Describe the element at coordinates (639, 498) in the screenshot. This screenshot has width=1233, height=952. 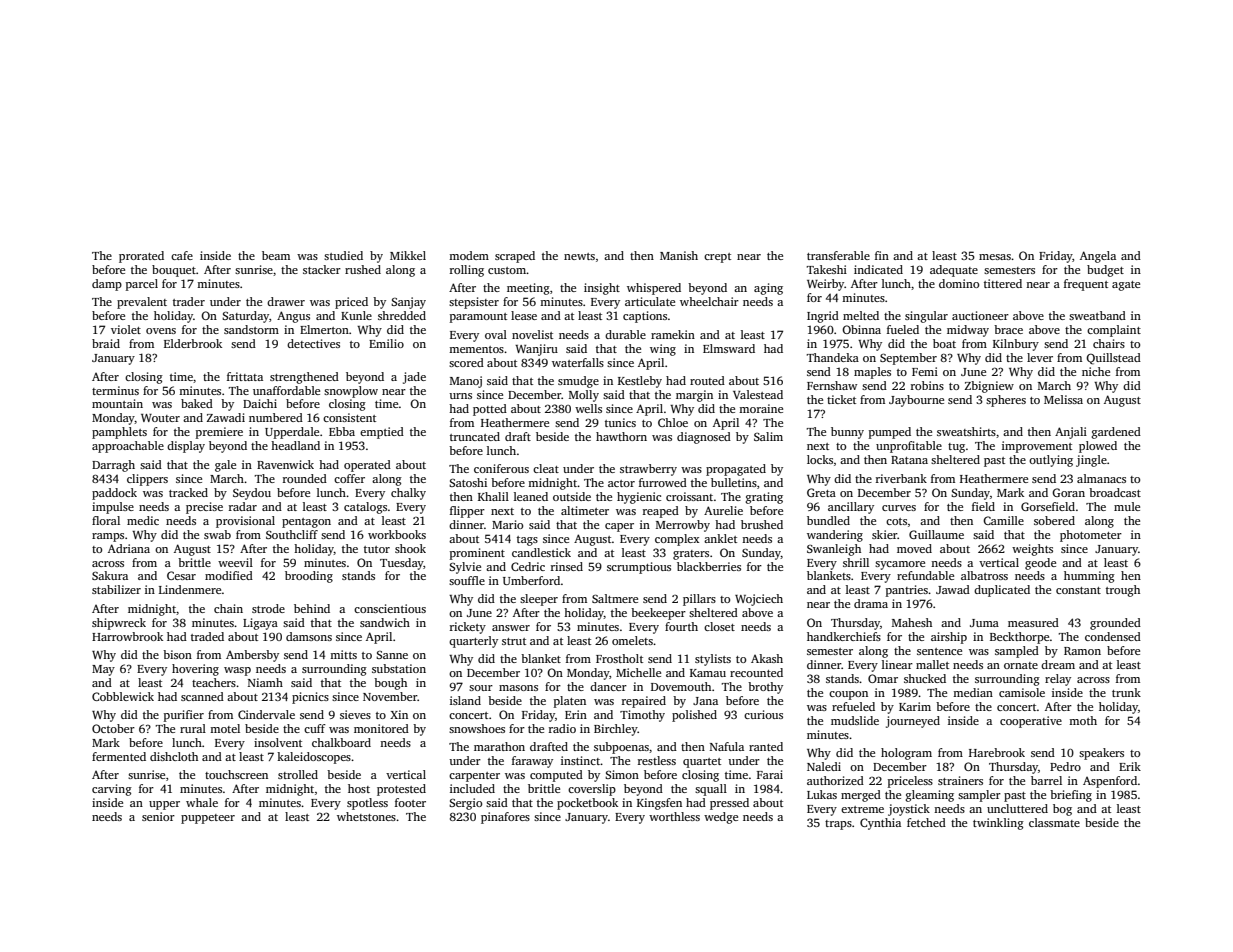
I see `hygienic` at that location.
